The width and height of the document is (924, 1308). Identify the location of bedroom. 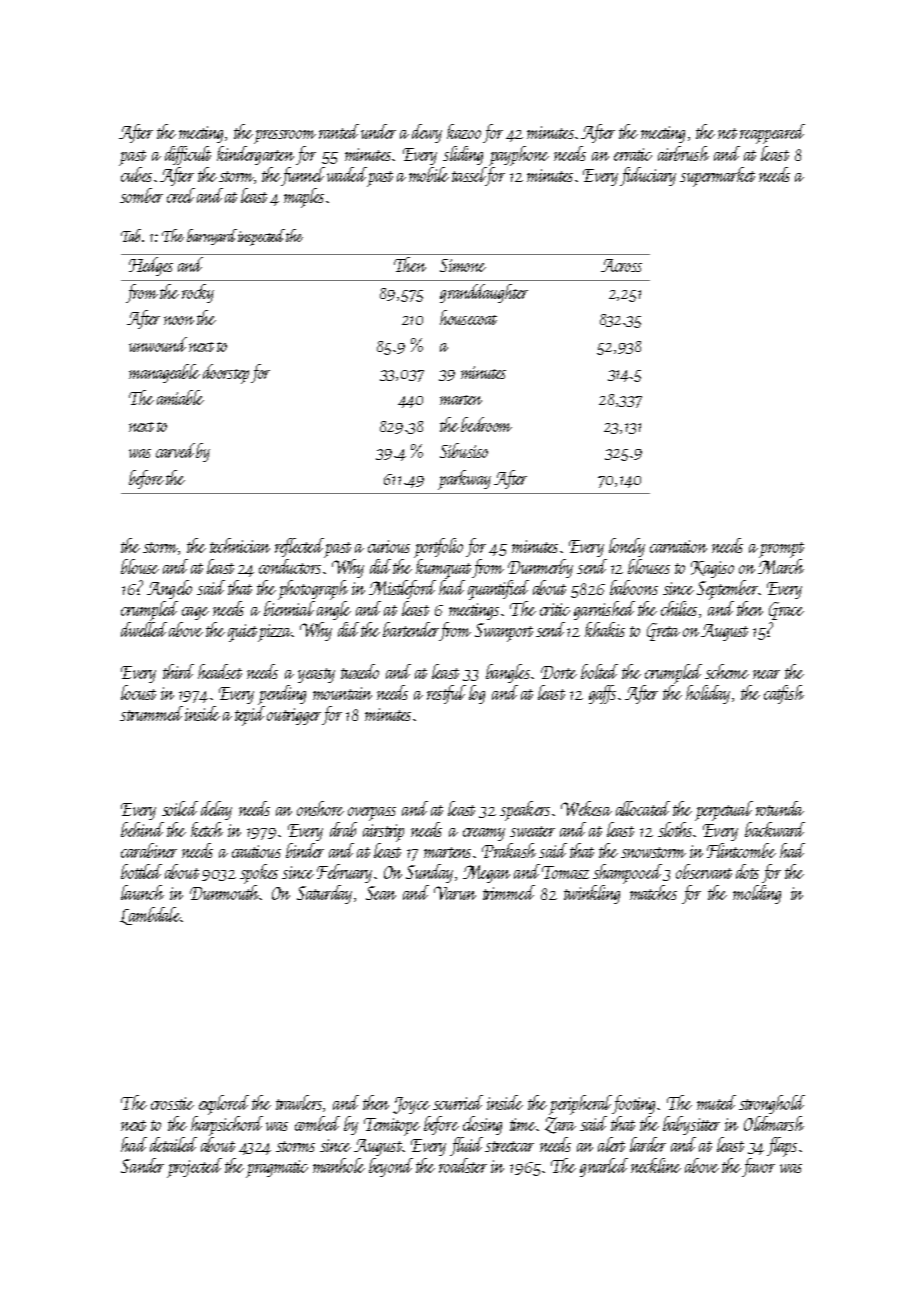
(486, 424).
